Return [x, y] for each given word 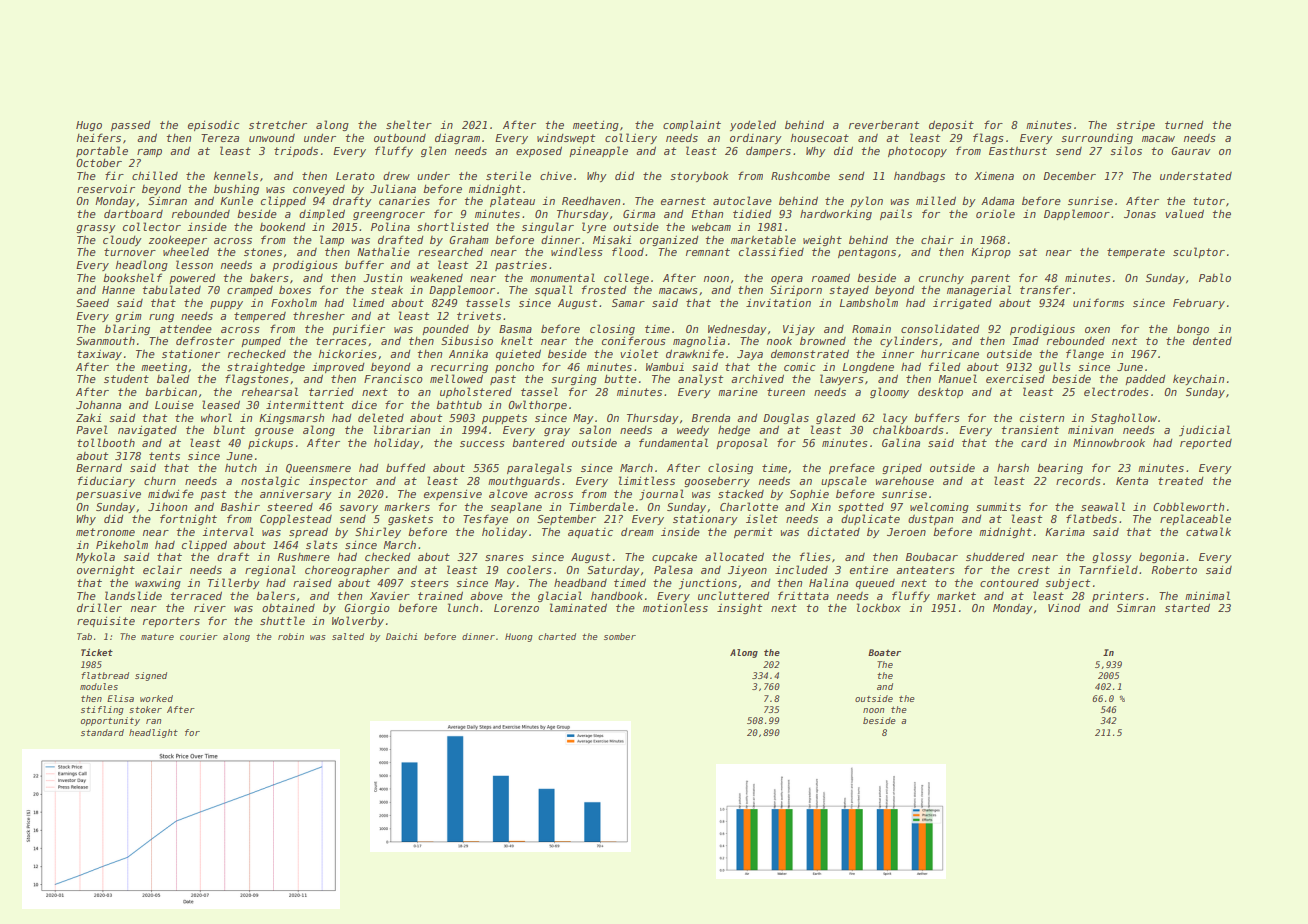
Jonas [1140, 214]
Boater [884, 652]
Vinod [1064, 607]
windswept [566, 139]
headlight [153, 733]
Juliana [393, 188]
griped [902, 468]
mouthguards [524, 481]
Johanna [98, 405]
